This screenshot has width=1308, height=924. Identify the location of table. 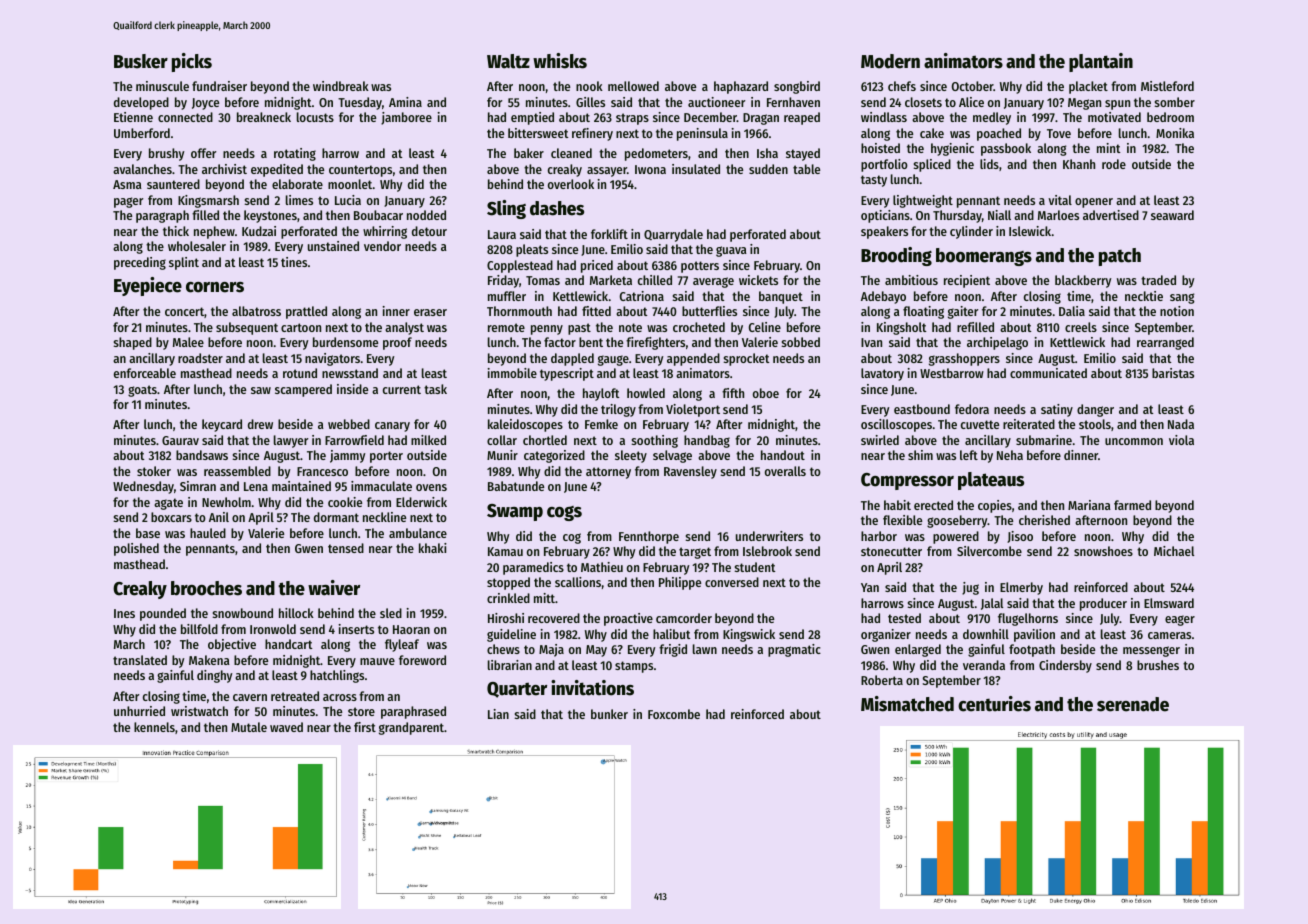
(806, 169).
